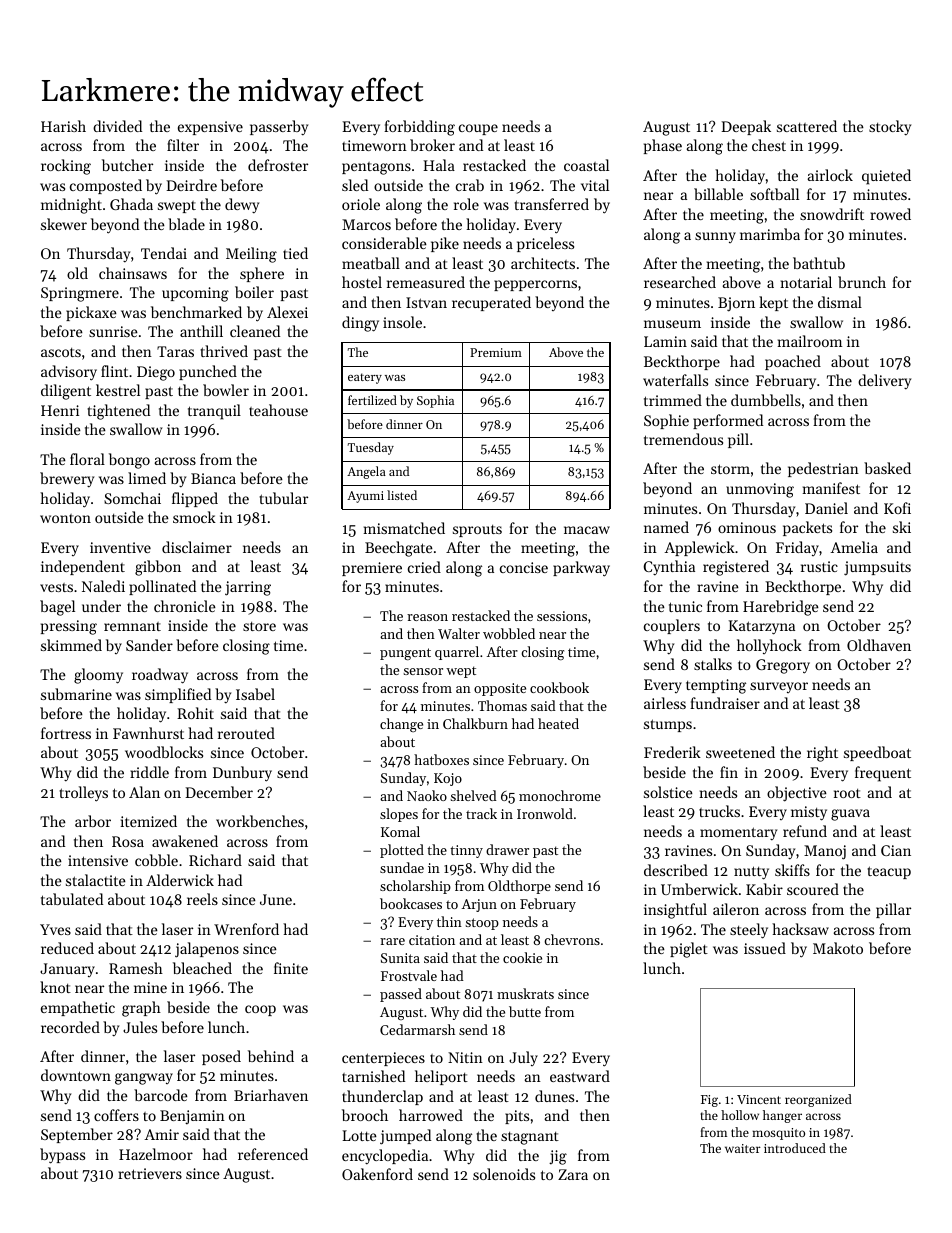 Image resolution: width=952 pixels, height=1233 pixels. What do you see at coordinates (699, 889) in the screenshot?
I see `Umberwick` at bounding box center [699, 889].
